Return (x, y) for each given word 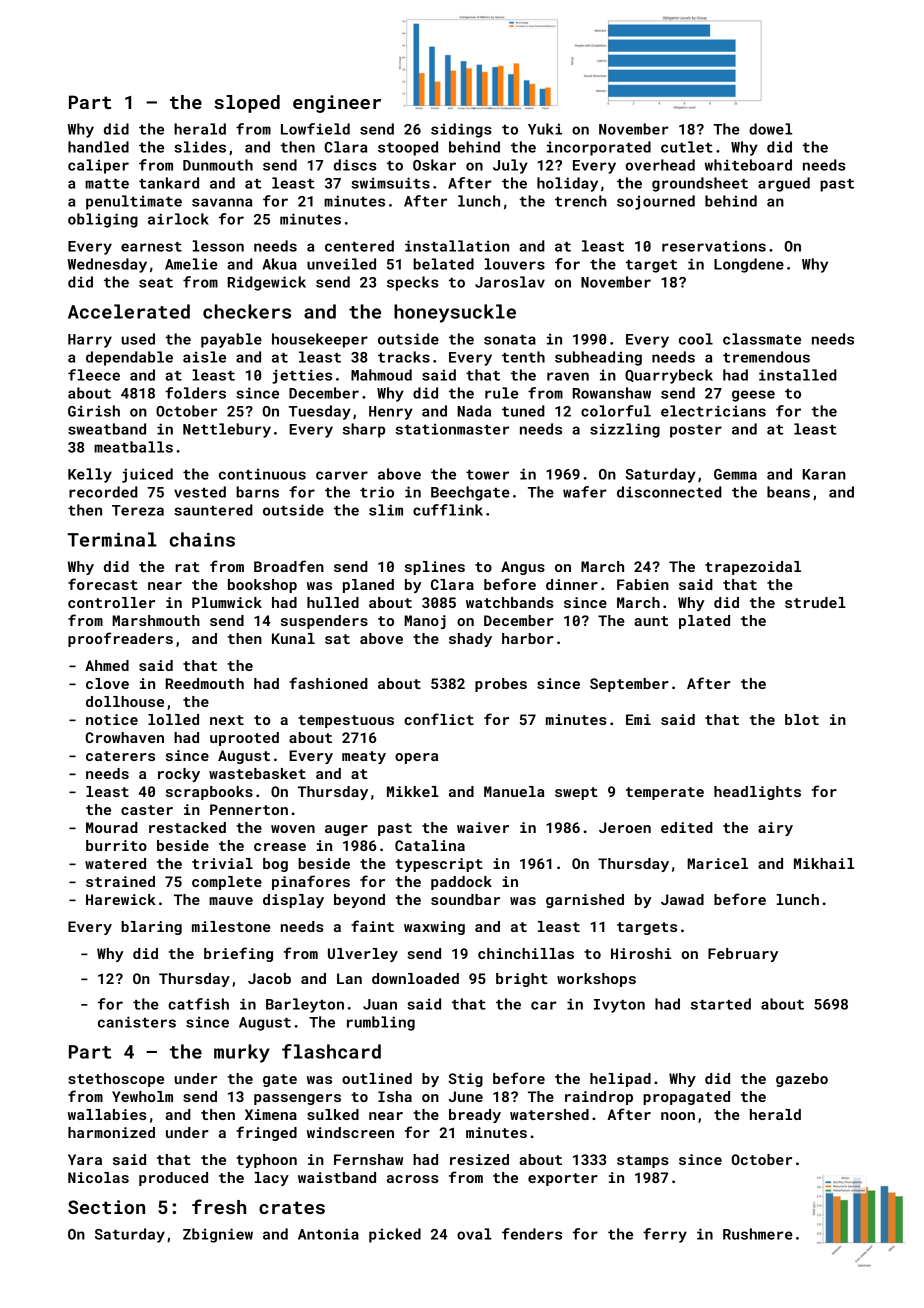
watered (115, 863)
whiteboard (748, 165)
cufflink (448, 510)
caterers (120, 756)
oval (474, 1234)
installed (798, 375)
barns (257, 492)
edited (687, 827)
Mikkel (413, 791)
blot (802, 719)
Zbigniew (218, 1235)
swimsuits (390, 183)
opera (416, 758)
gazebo (802, 1080)
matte (107, 184)
